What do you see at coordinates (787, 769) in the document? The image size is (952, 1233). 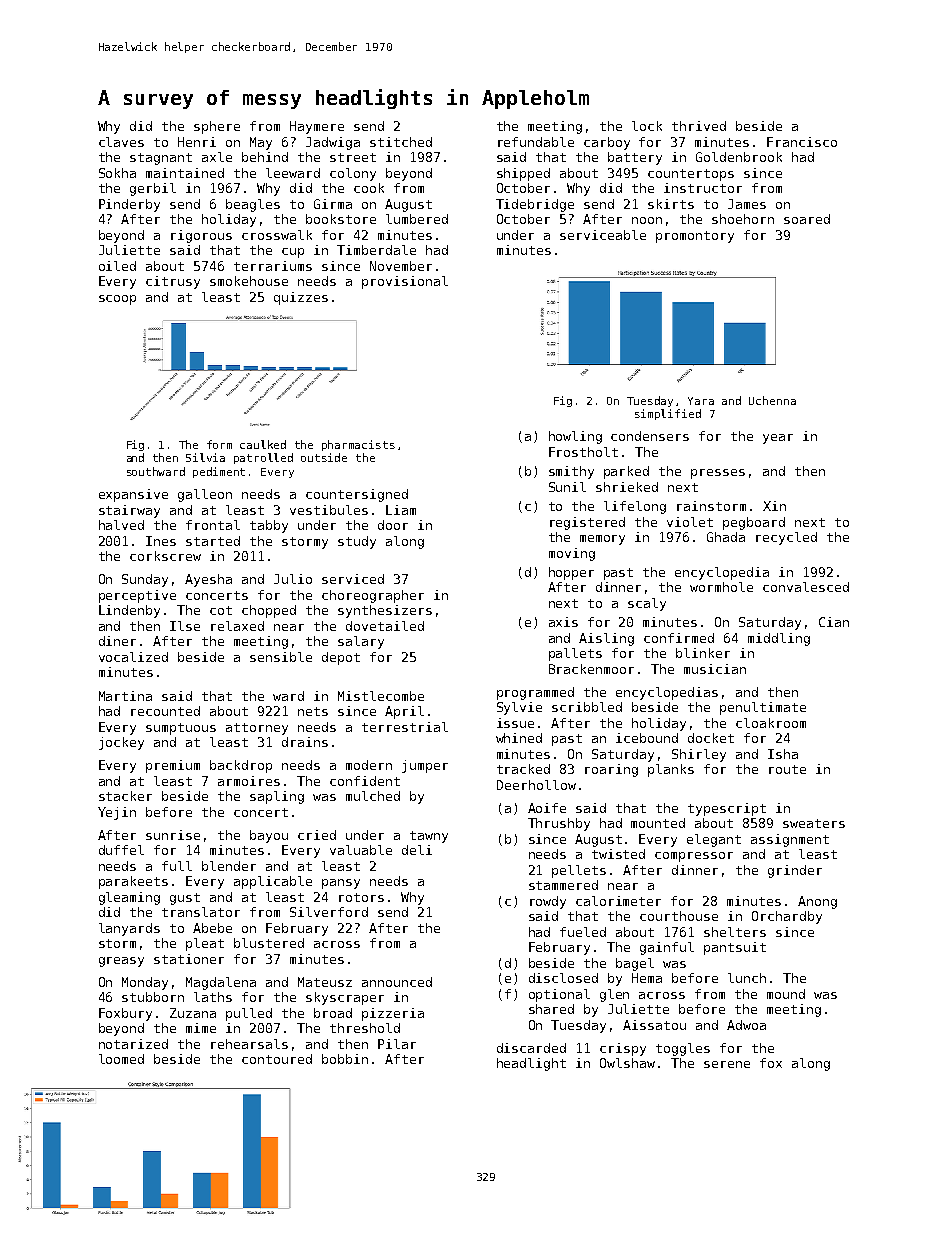 I see `route` at bounding box center [787, 769].
